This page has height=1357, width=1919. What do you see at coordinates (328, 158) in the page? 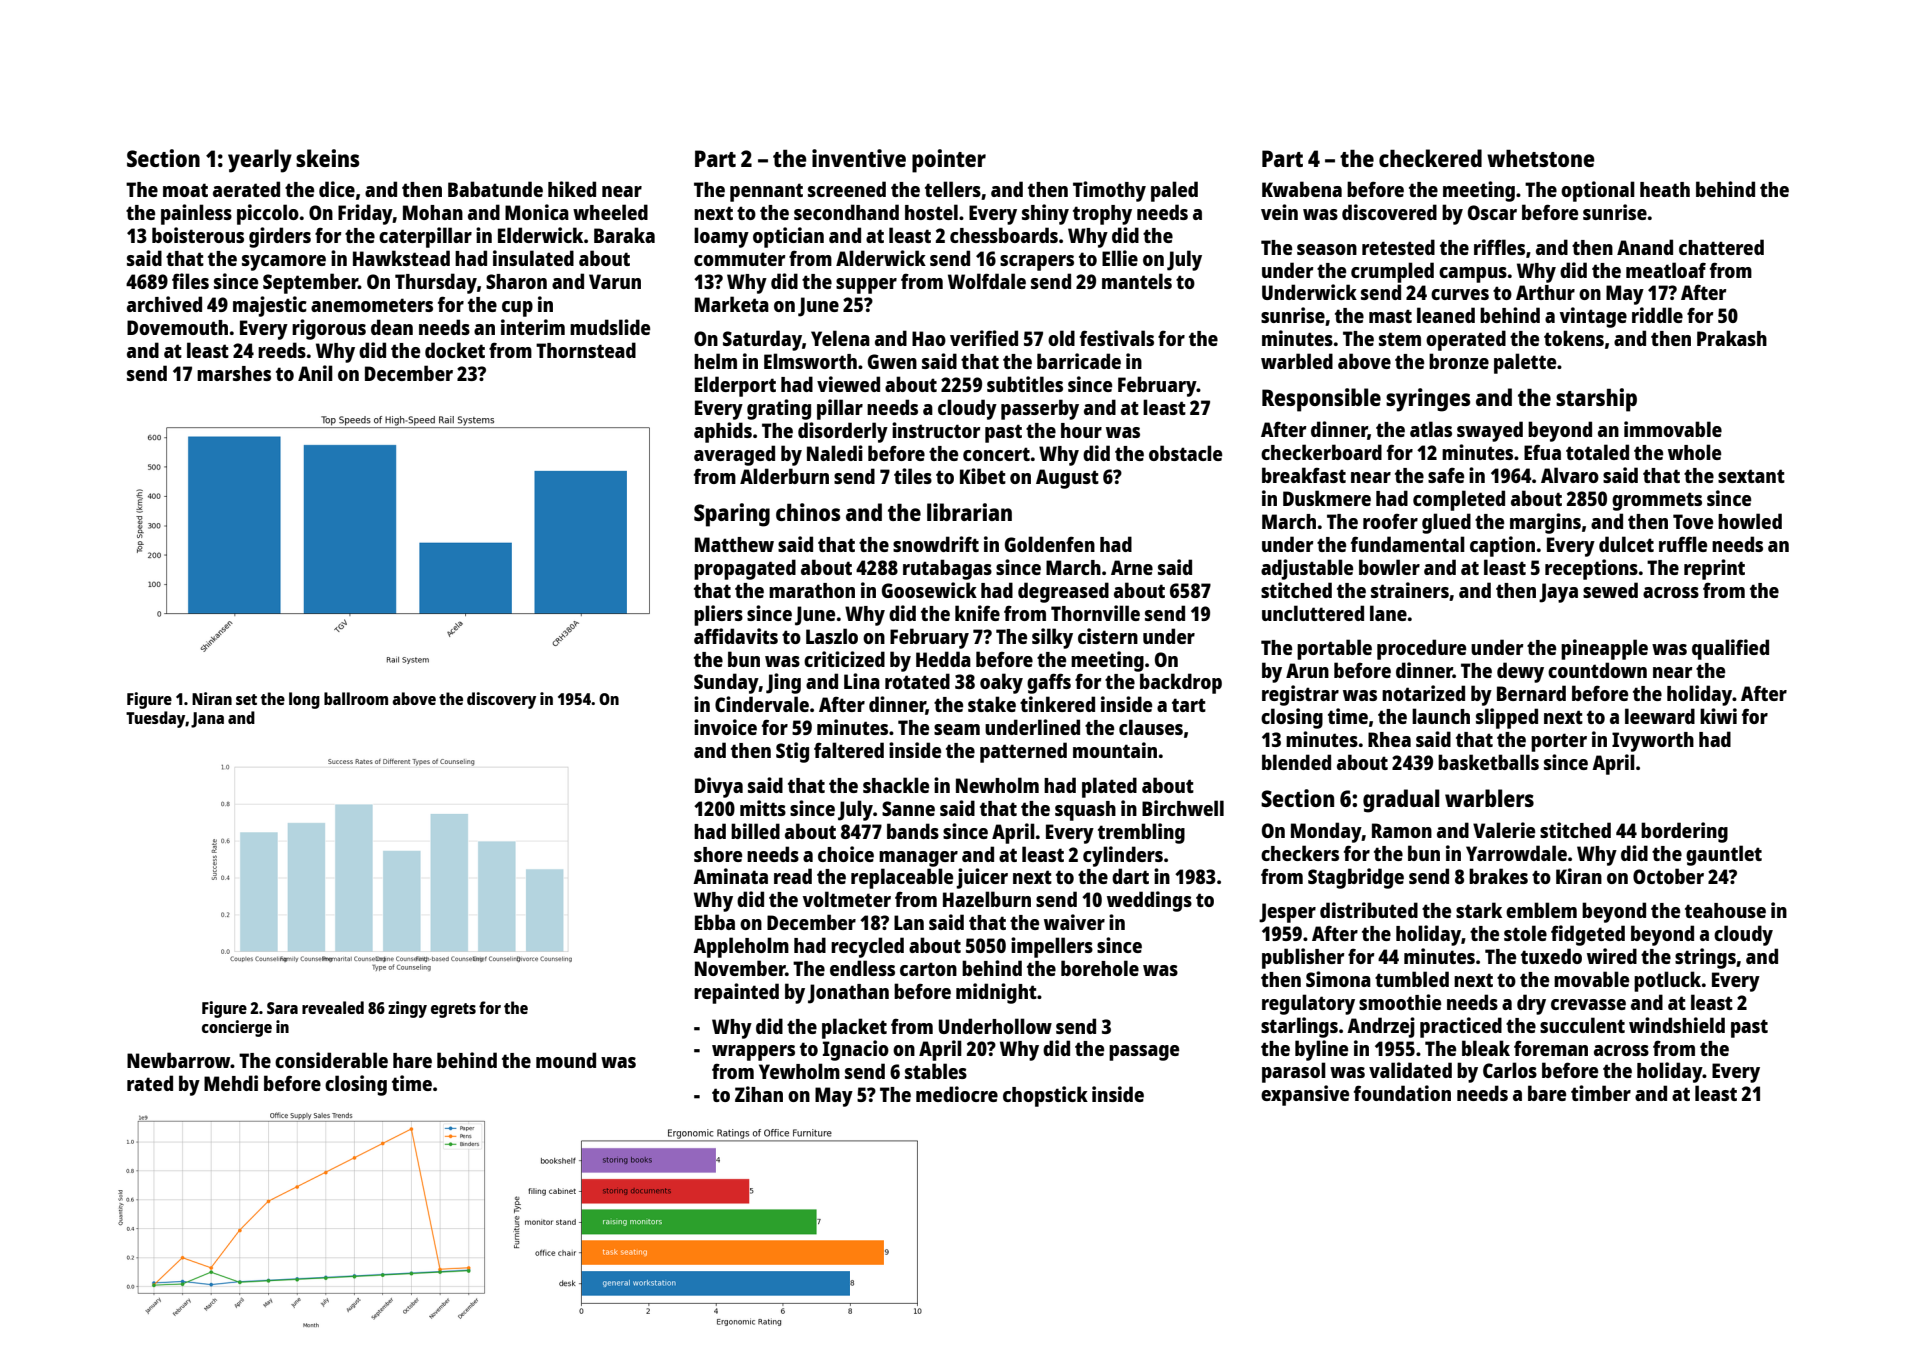
I see `skeins` at bounding box center [328, 158].
